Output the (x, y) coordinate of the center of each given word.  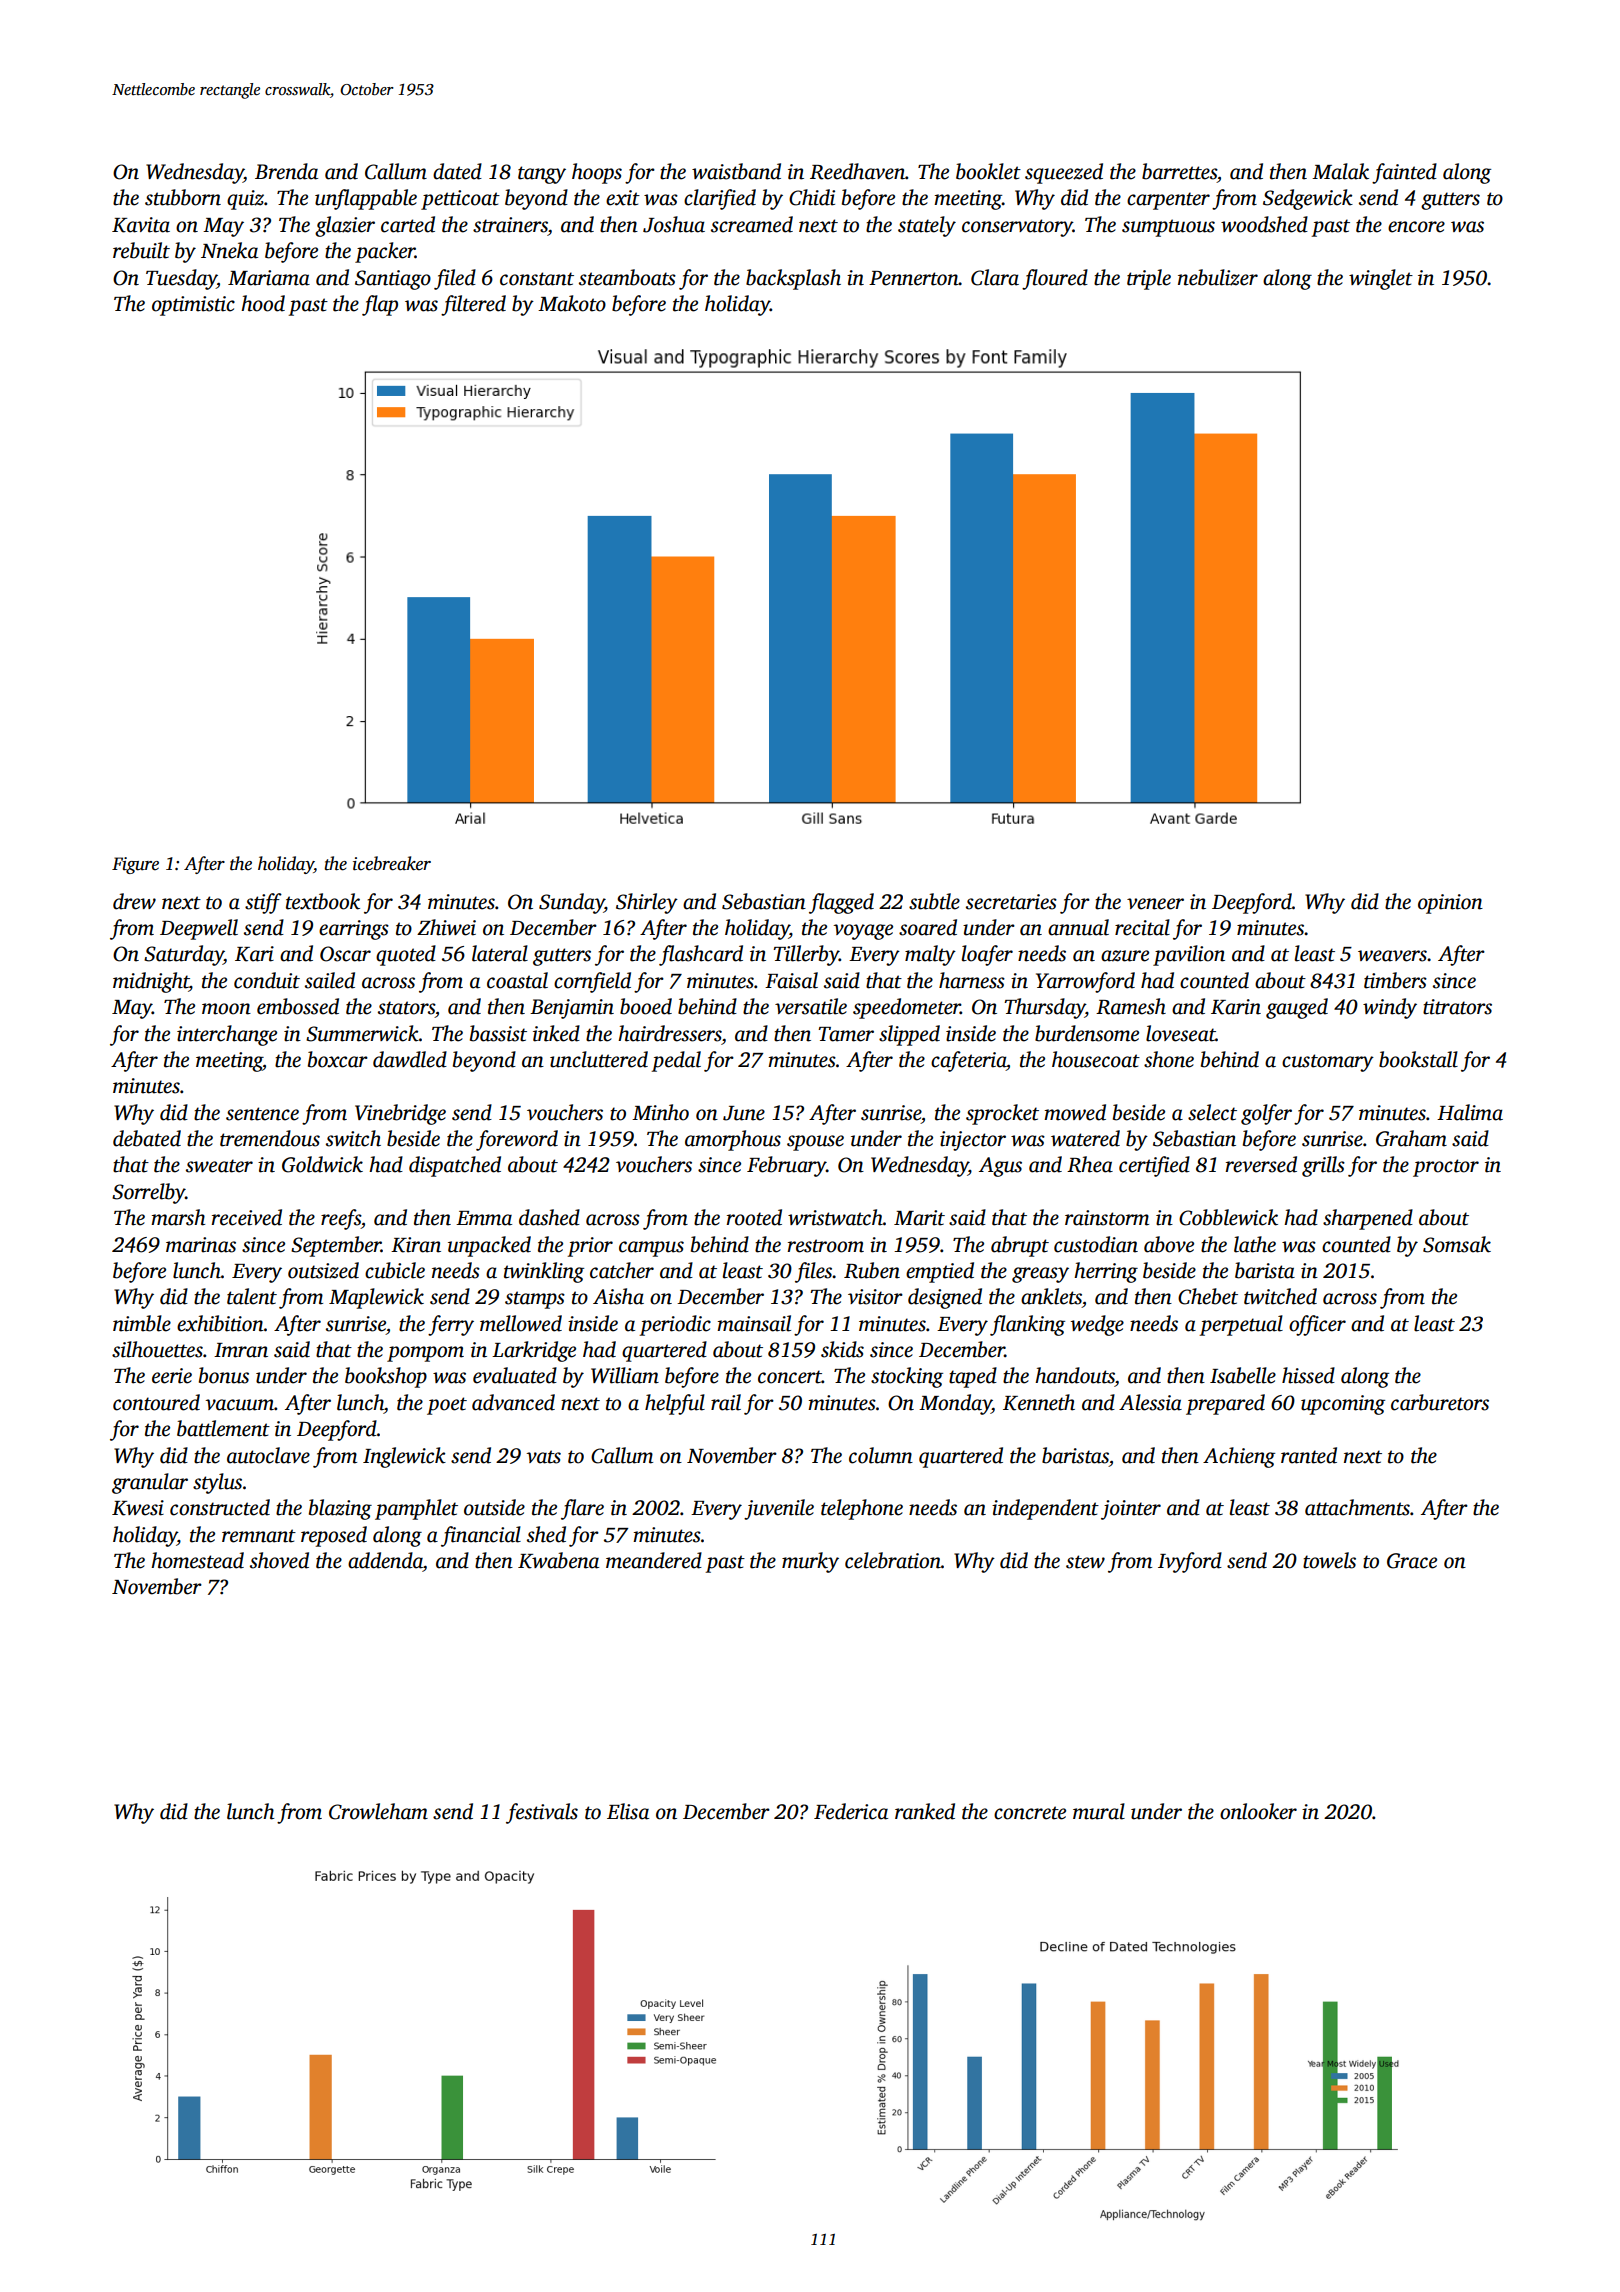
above (1169, 1244)
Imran (241, 1350)
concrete (1030, 1813)
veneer (1155, 904)
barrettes (1179, 171)
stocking (907, 1377)
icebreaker (392, 863)
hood (263, 303)
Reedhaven (857, 171)
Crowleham (378, 1811)
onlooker (1258, 1811)
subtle (934, 901)
